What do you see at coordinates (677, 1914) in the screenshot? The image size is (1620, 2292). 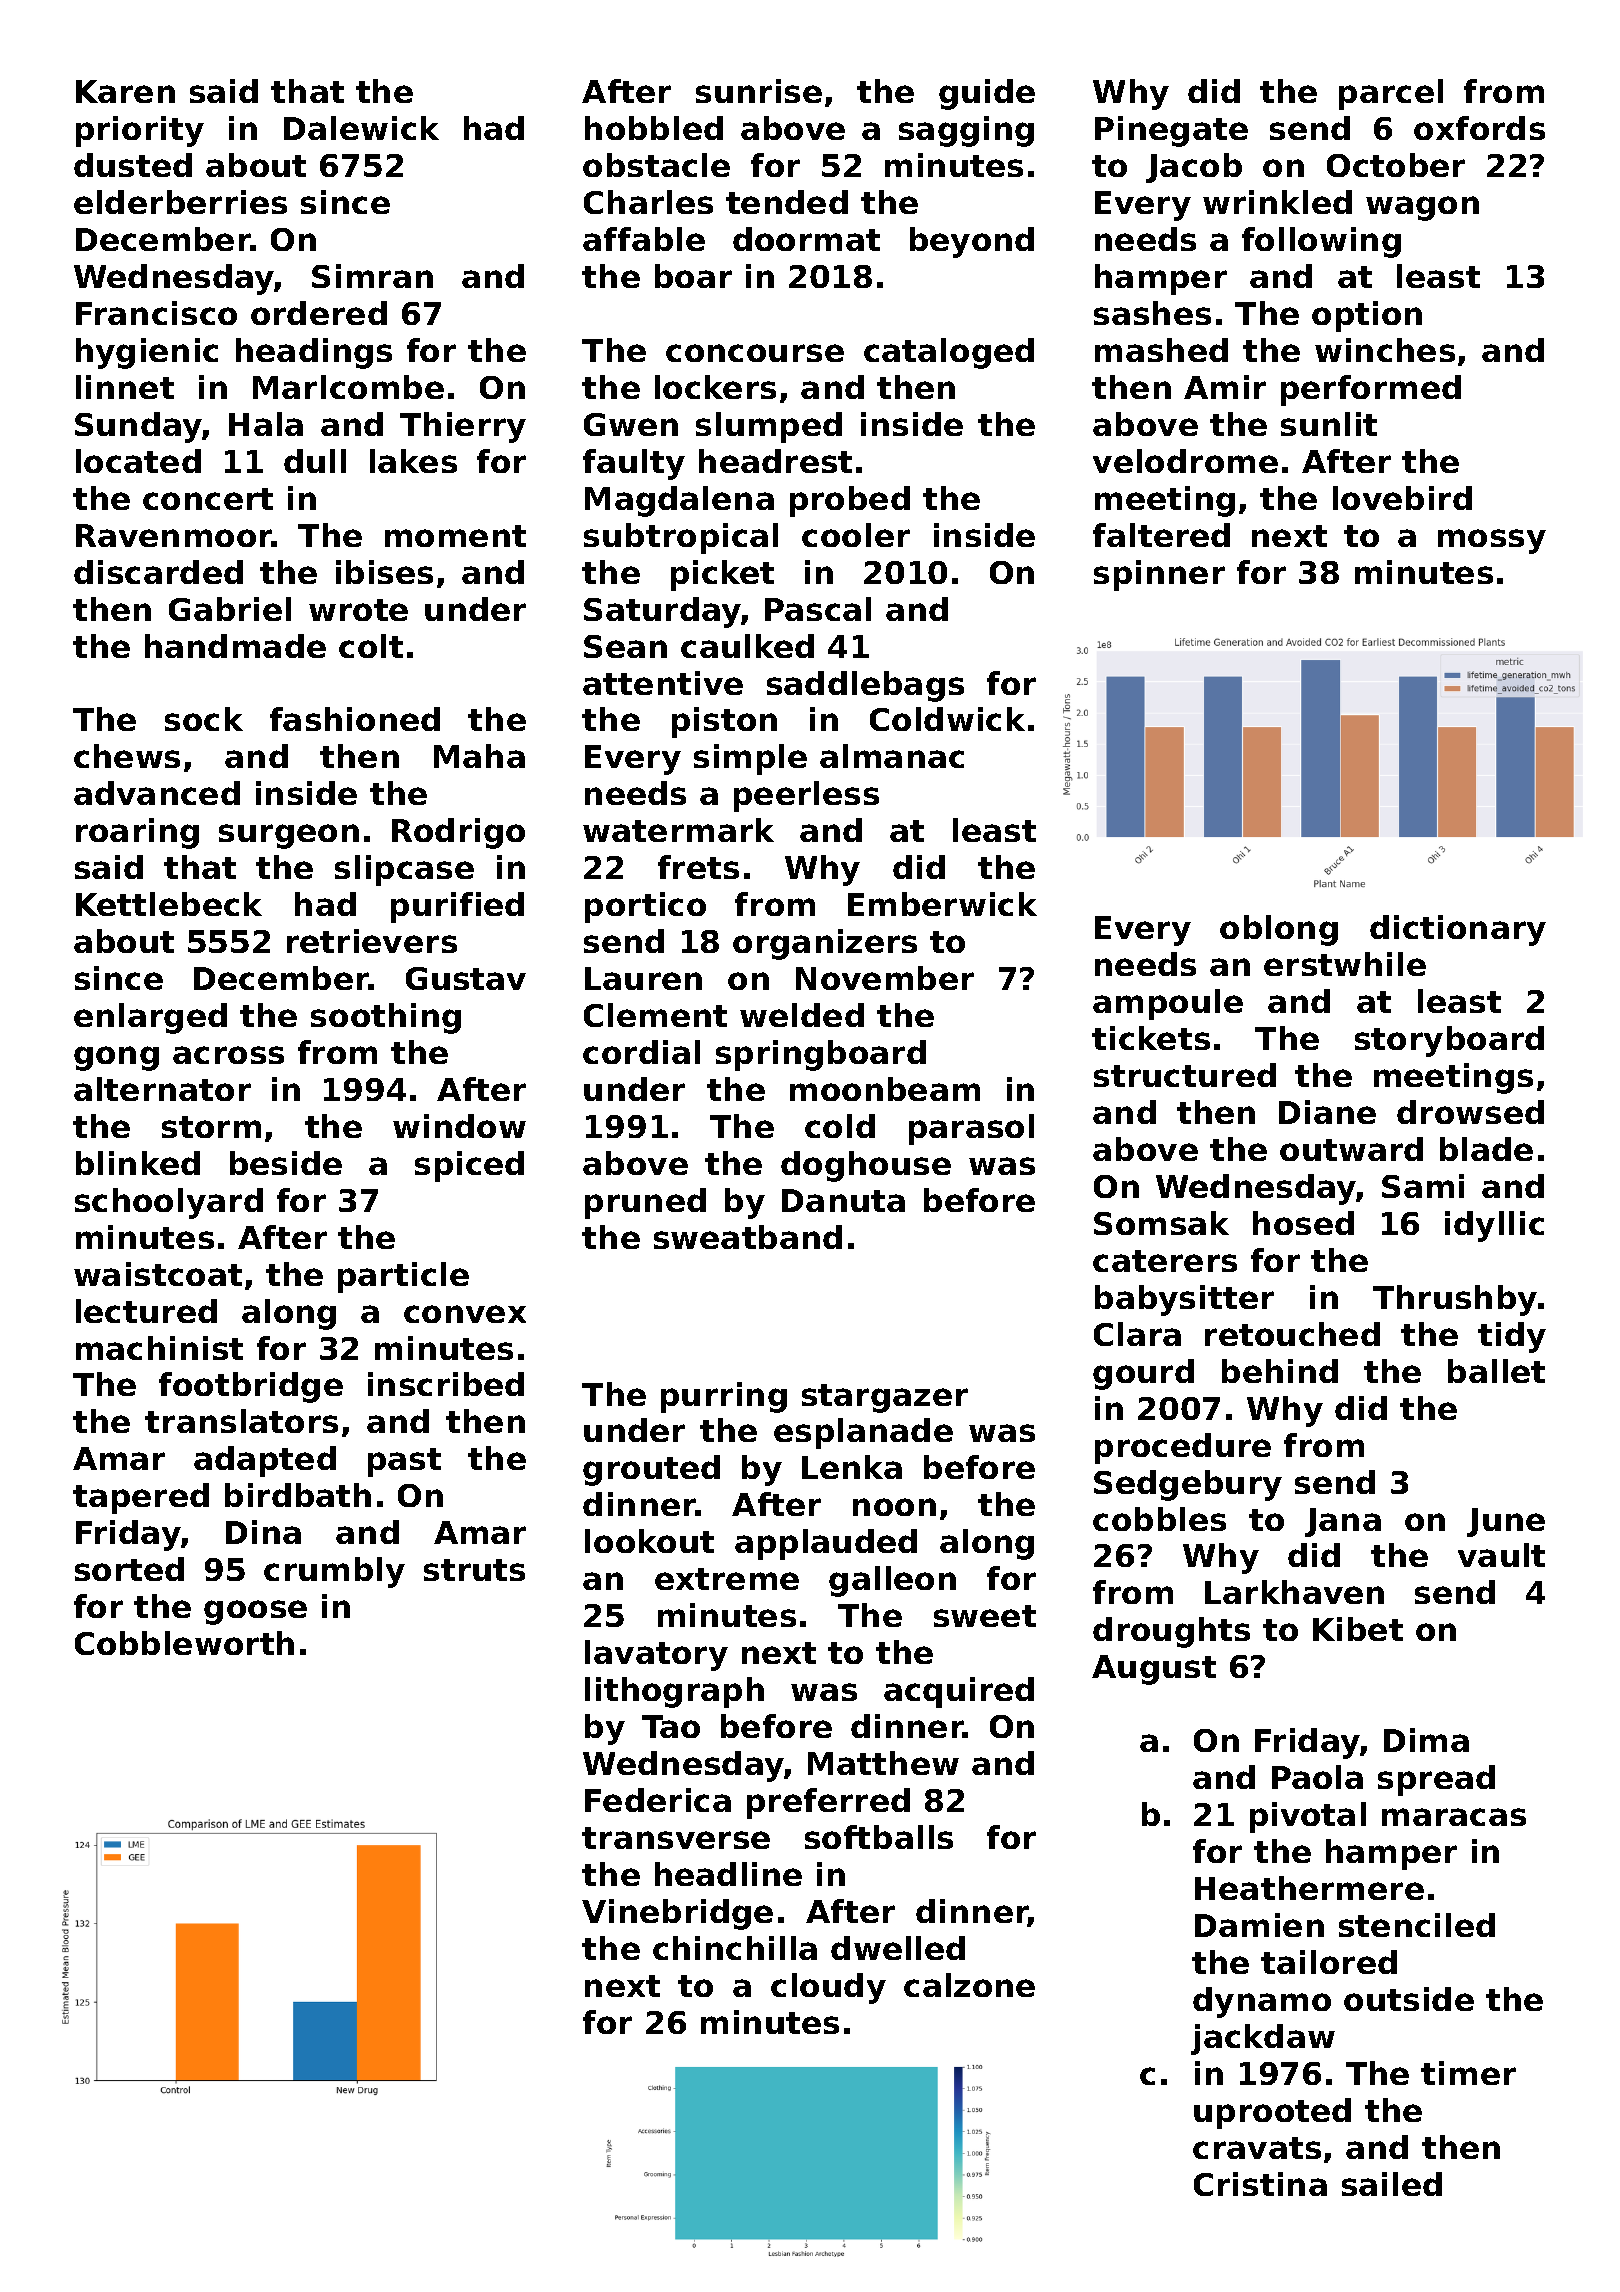 I see `Vinebridge` at bounding box center [677, 1914].
